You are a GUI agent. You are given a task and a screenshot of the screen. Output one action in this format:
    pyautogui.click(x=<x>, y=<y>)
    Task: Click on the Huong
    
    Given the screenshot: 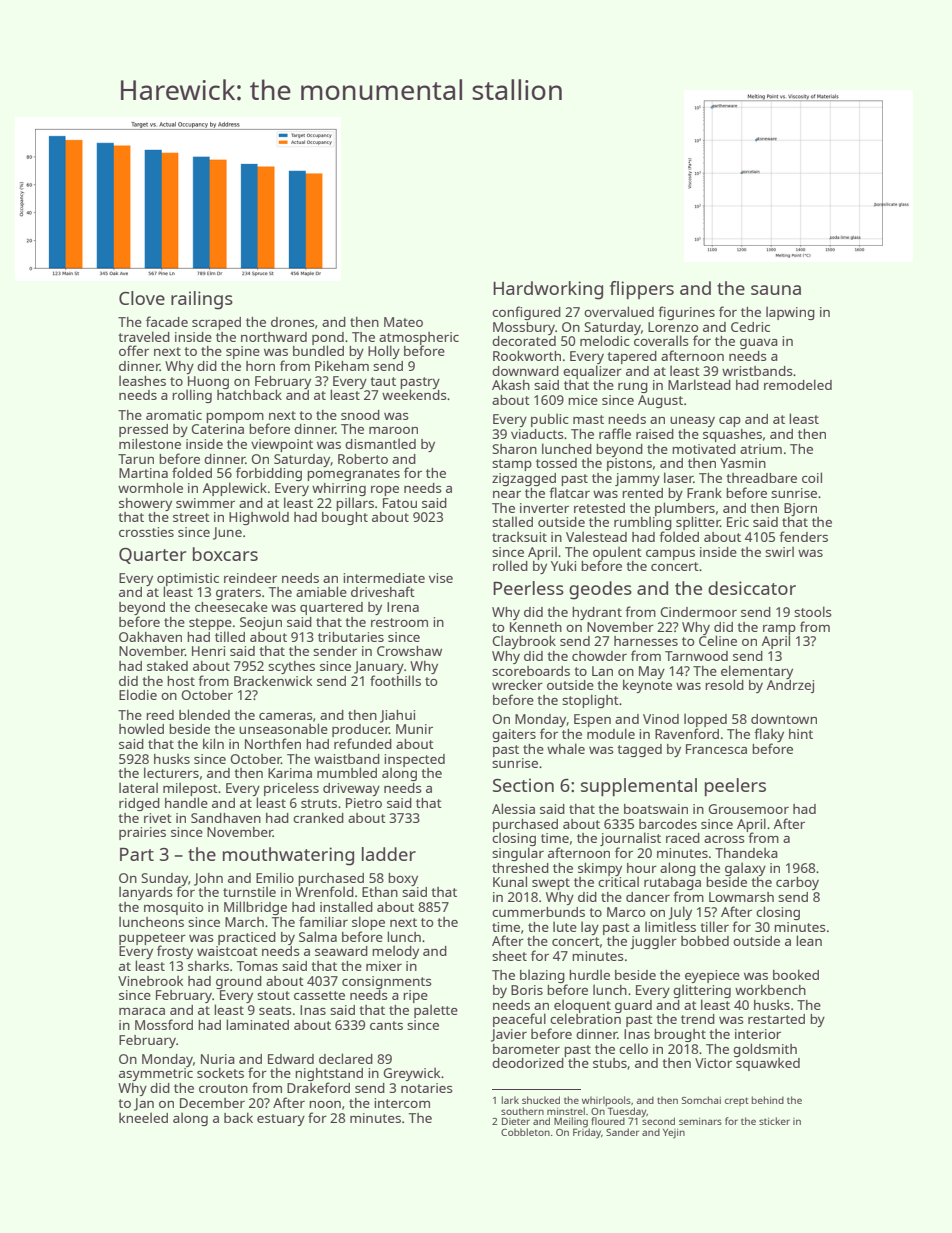 What is the action you would take?
    pyautogui.click(x=208, y=382)
